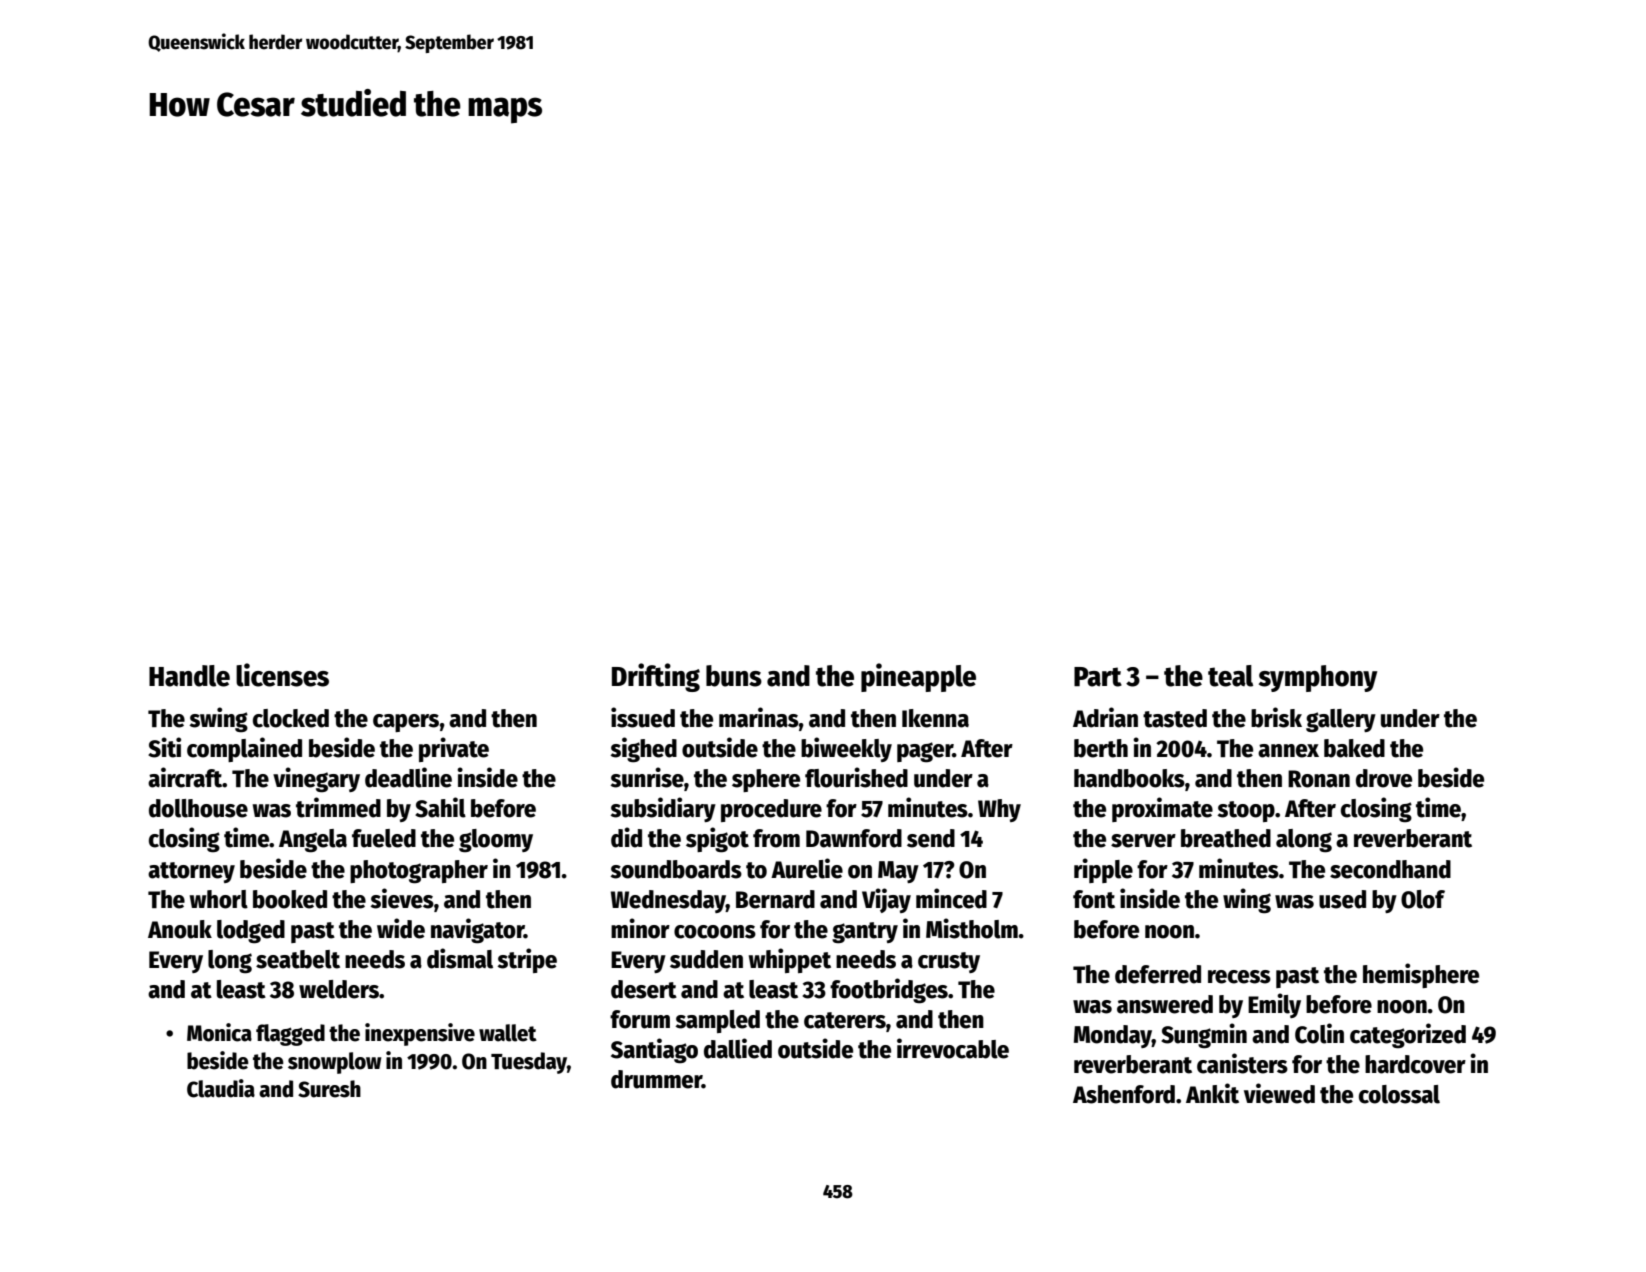 This screenshot has height=1272, width=1646. Describe the element at coordinates (1094, 899) in the screenshot. I see `font` at that location.
